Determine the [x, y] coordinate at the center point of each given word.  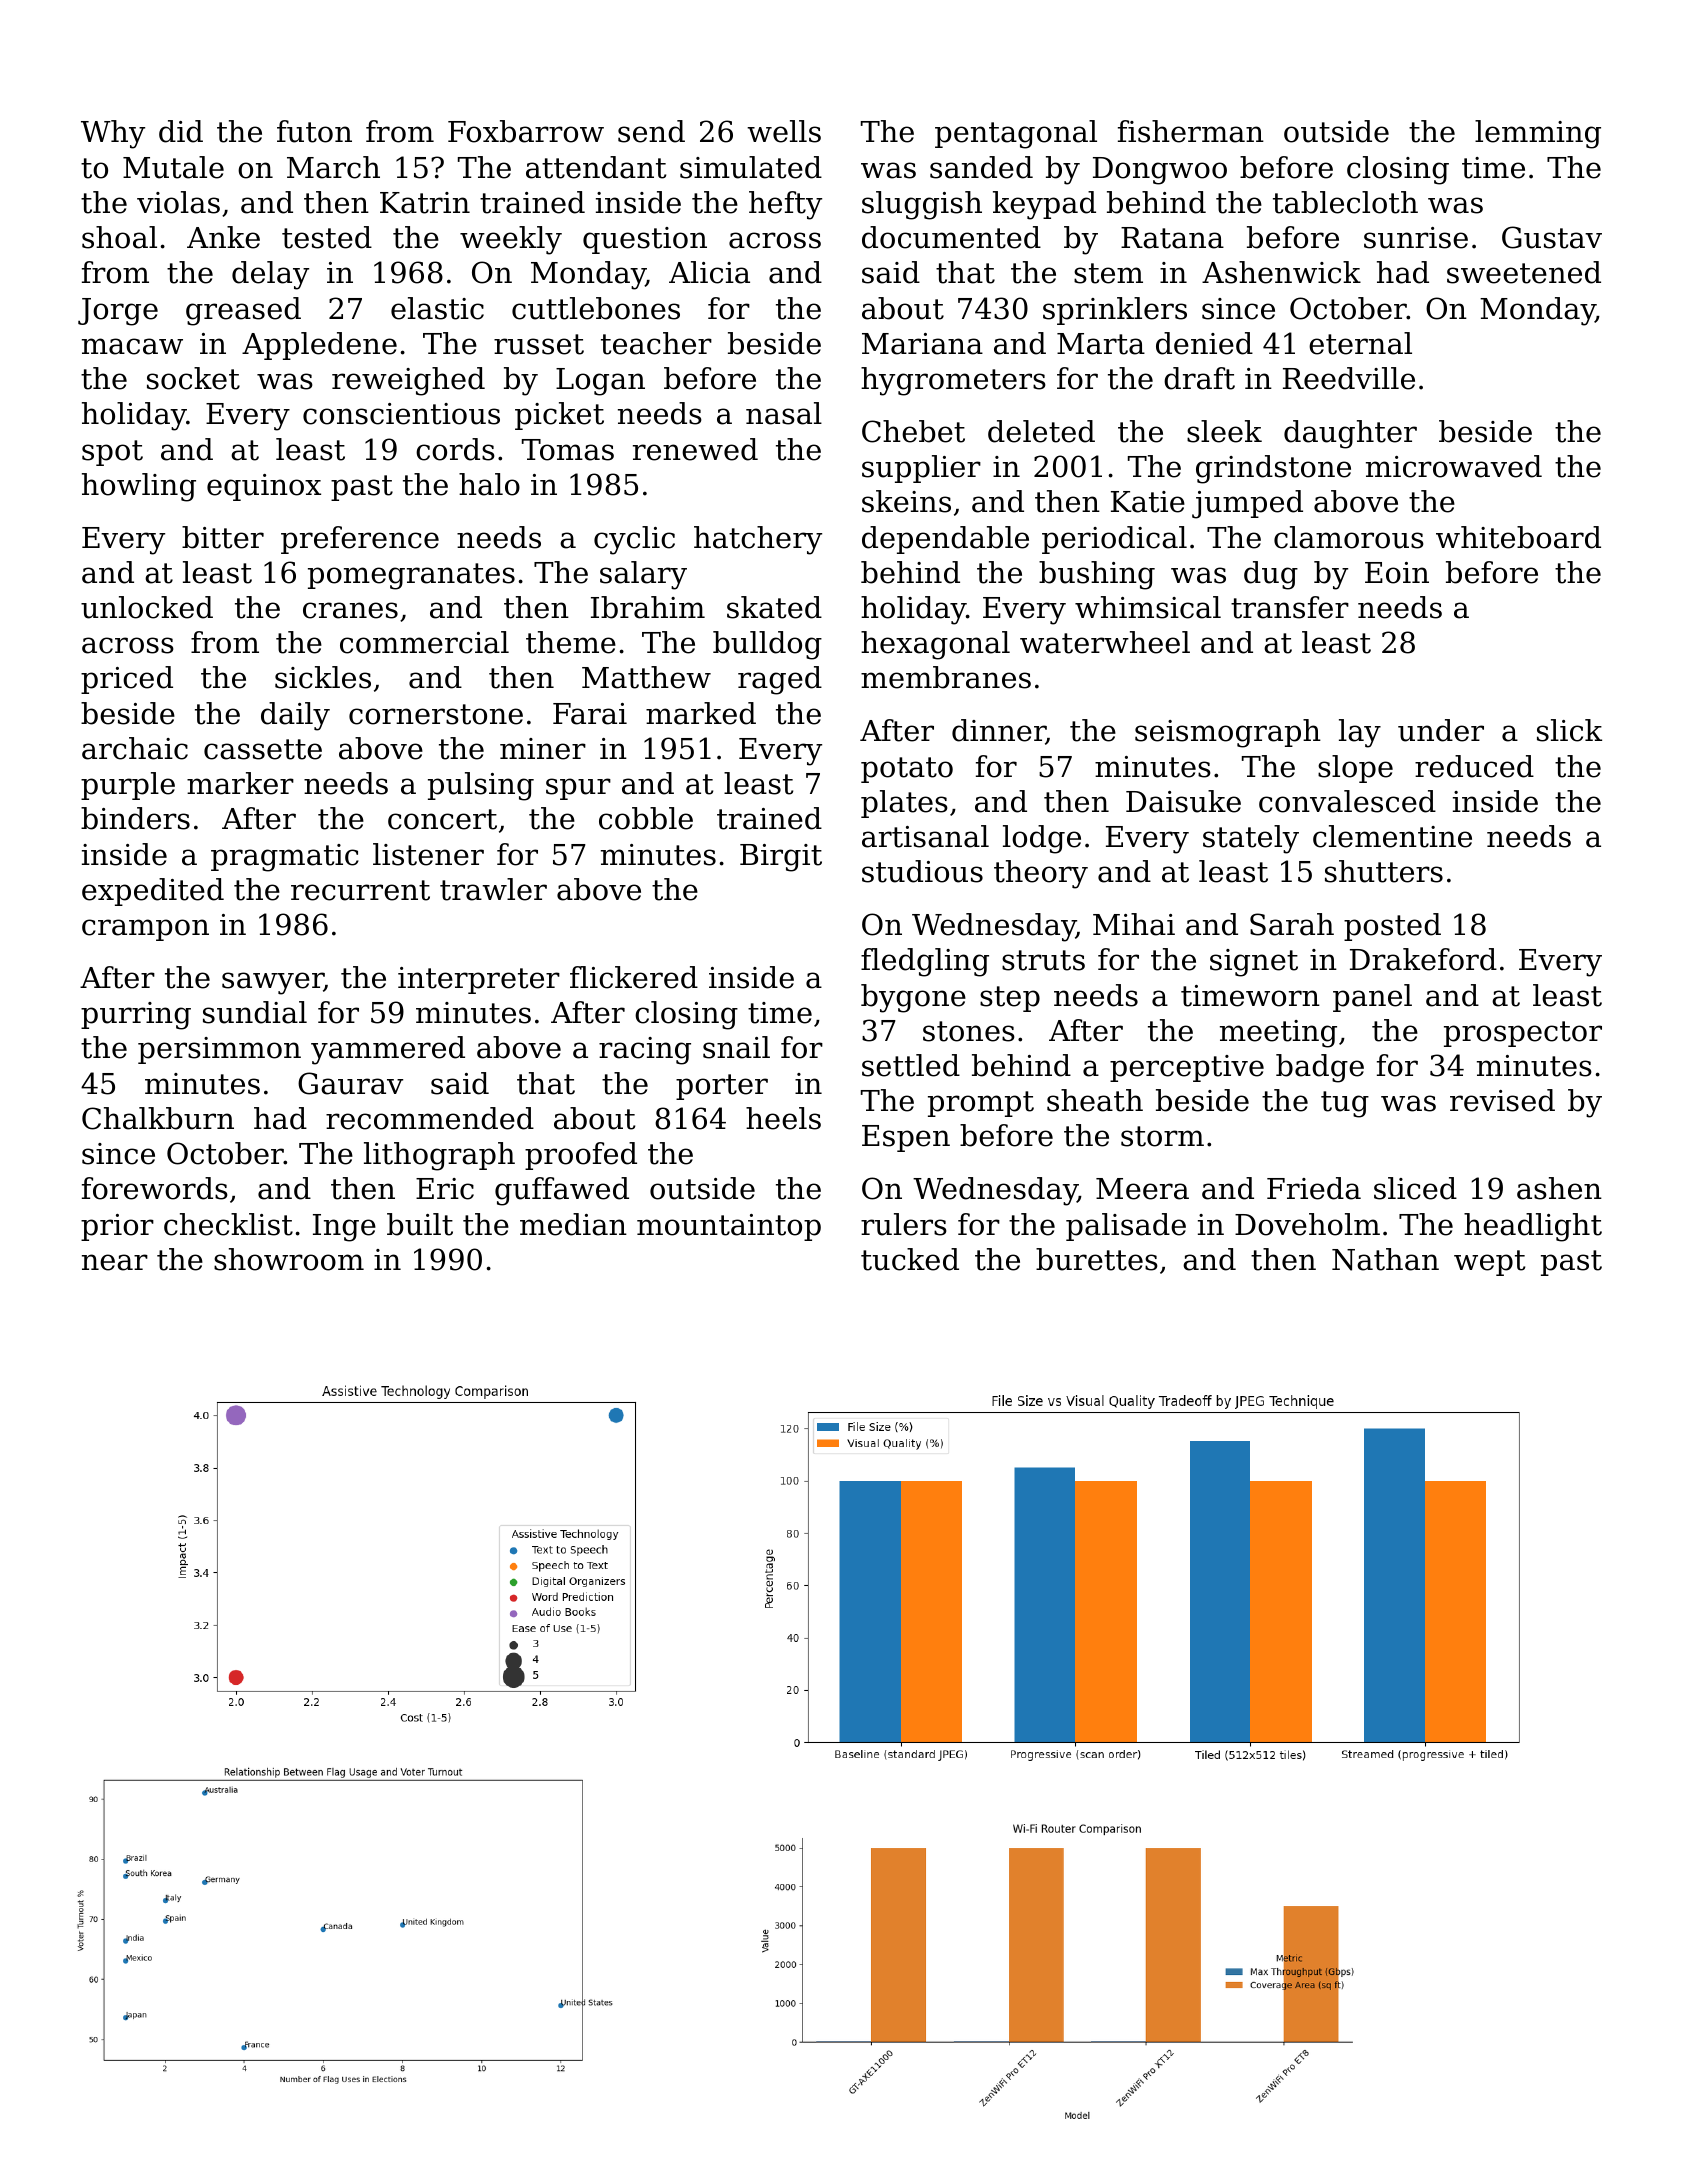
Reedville [1349, 378]
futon [314, 131]
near [115, 1262]
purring [136, 1016]
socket [193, 378]
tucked [910, 1259]
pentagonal [1016, 134]
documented [951, 237]
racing [645, 1051]
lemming [1538, 134]
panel [1372, 998]
